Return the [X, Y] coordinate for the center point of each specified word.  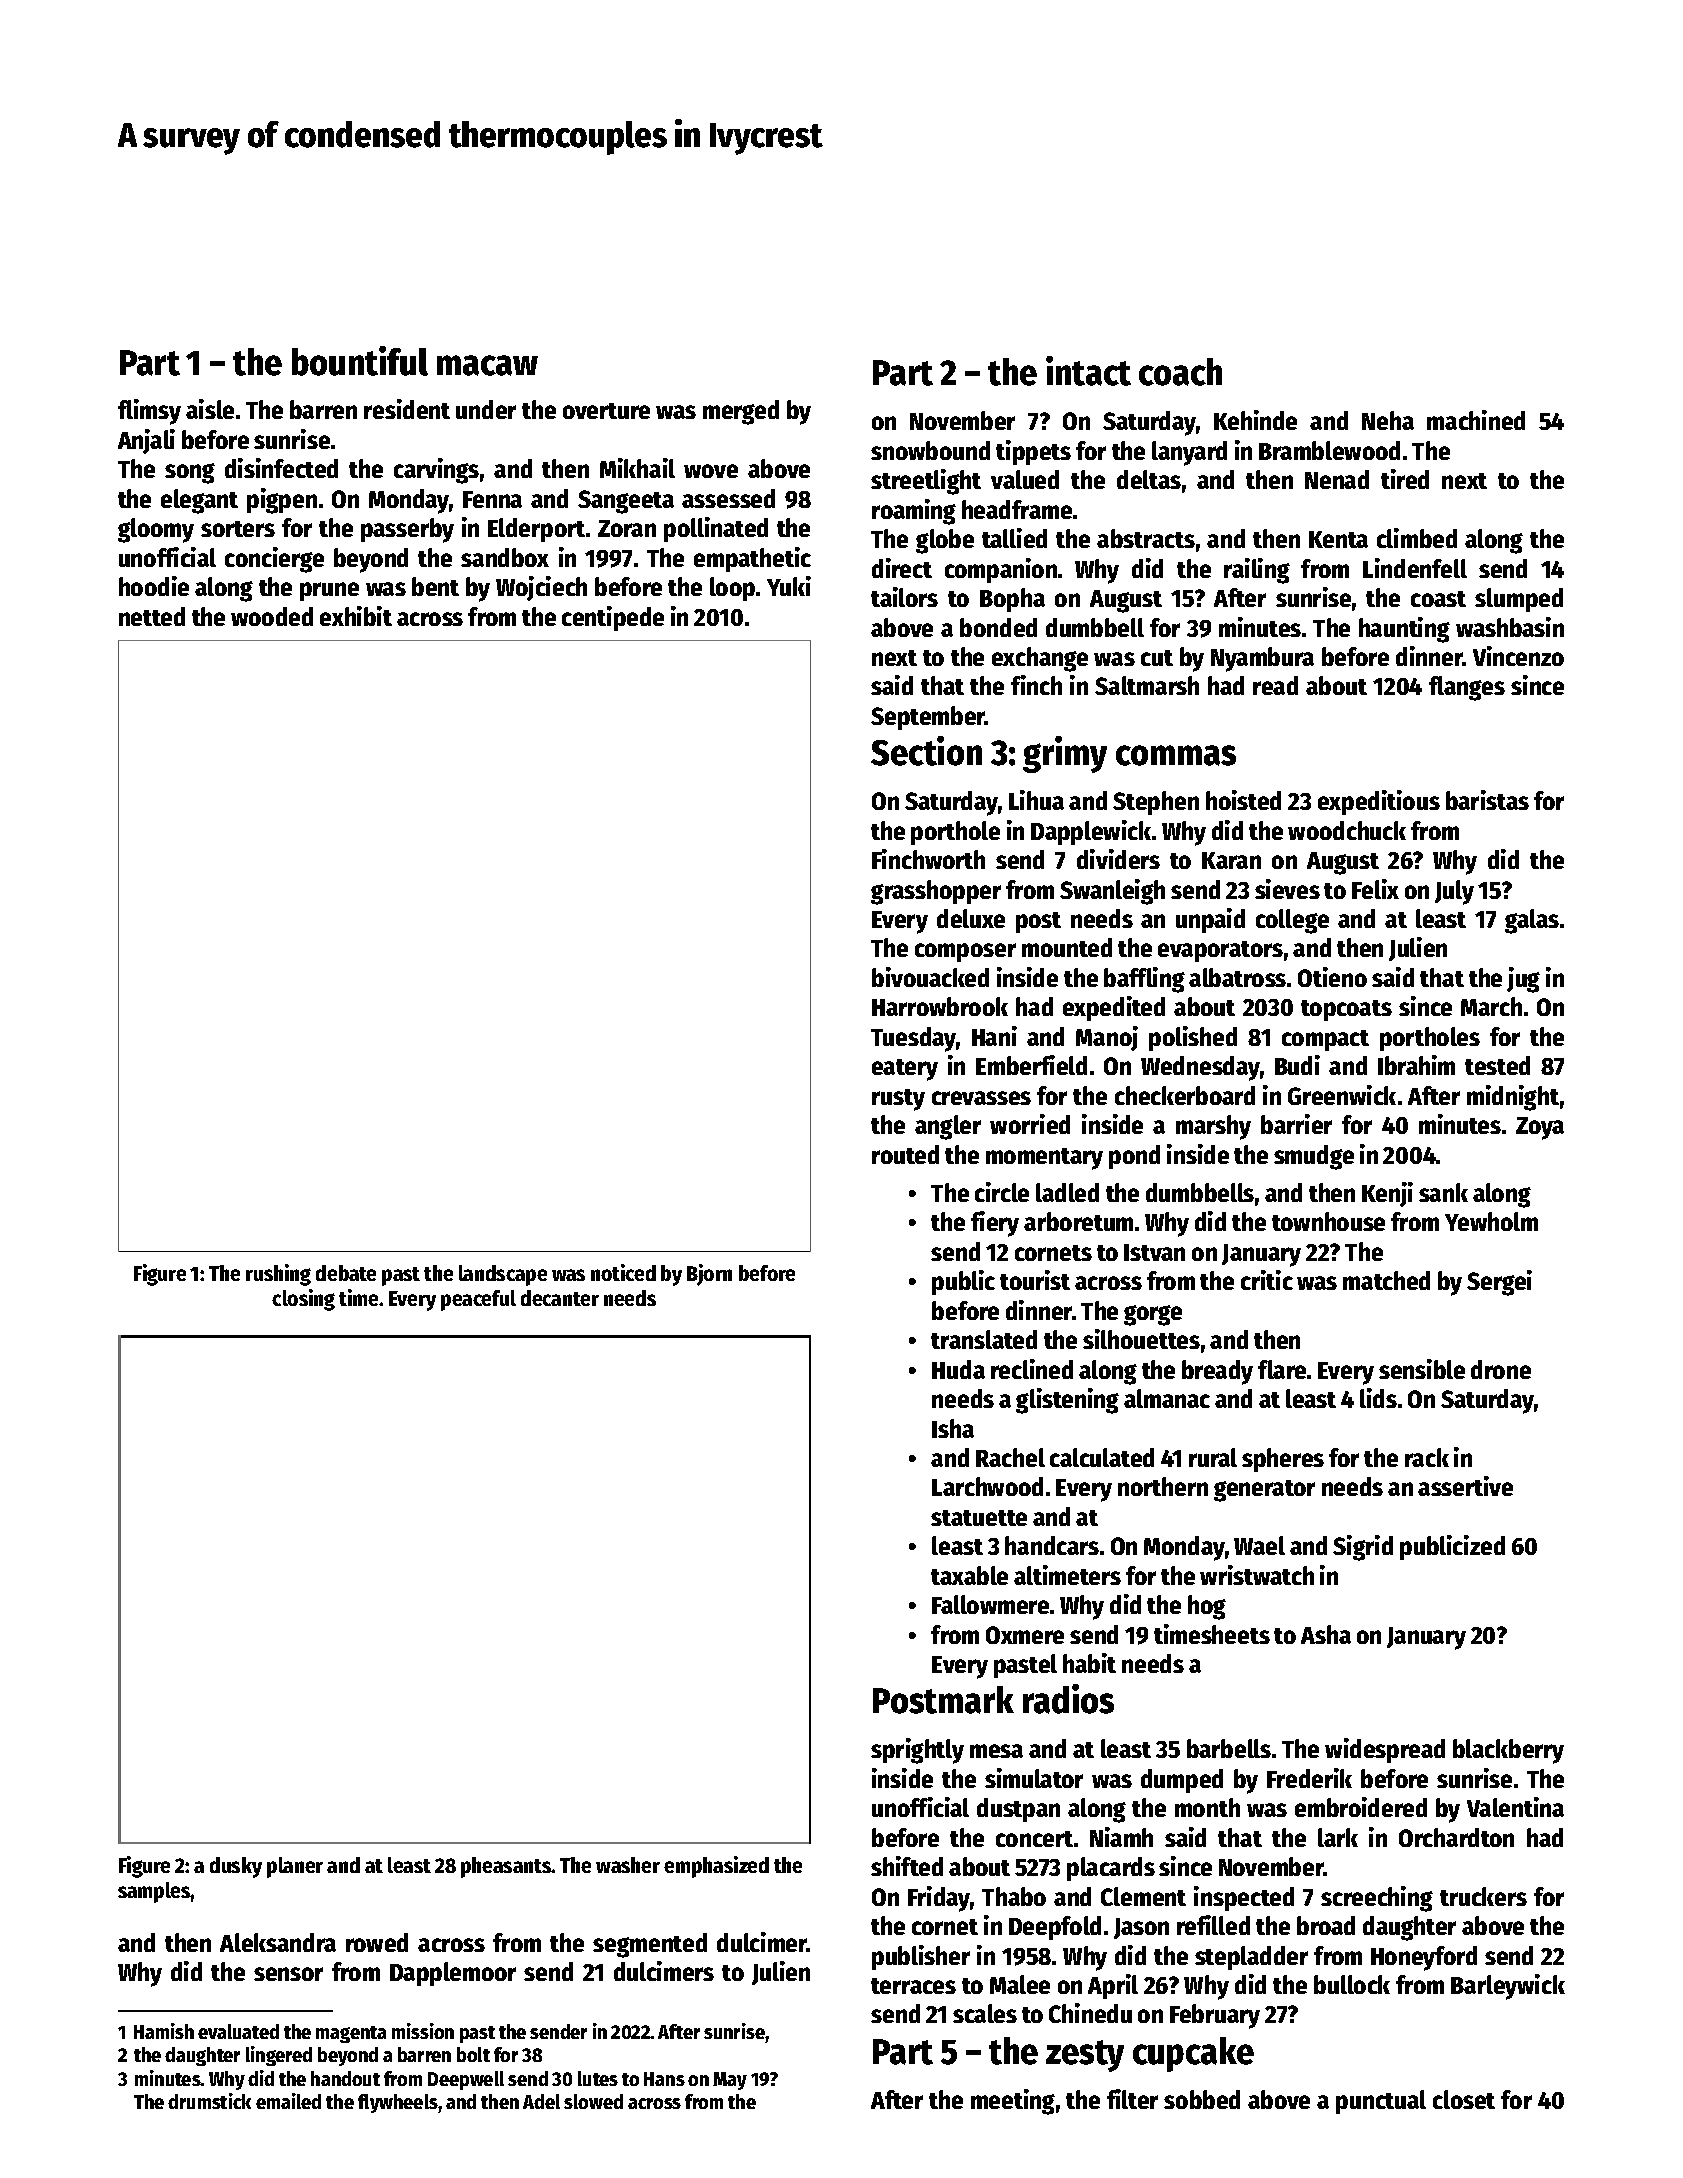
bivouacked [930, 977]
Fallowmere [990, 1604]
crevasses [981, 1098]
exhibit [356, 616]
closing [303, 1300]
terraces [913, 1986]
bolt [473, 2054]
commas [1176, 755]
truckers [1483, 1896]
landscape [503, 1275]
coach [1180, 372]
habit [1089, 1663]
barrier [1296, 1124]
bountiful [360, 361]
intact [1088, 371]
